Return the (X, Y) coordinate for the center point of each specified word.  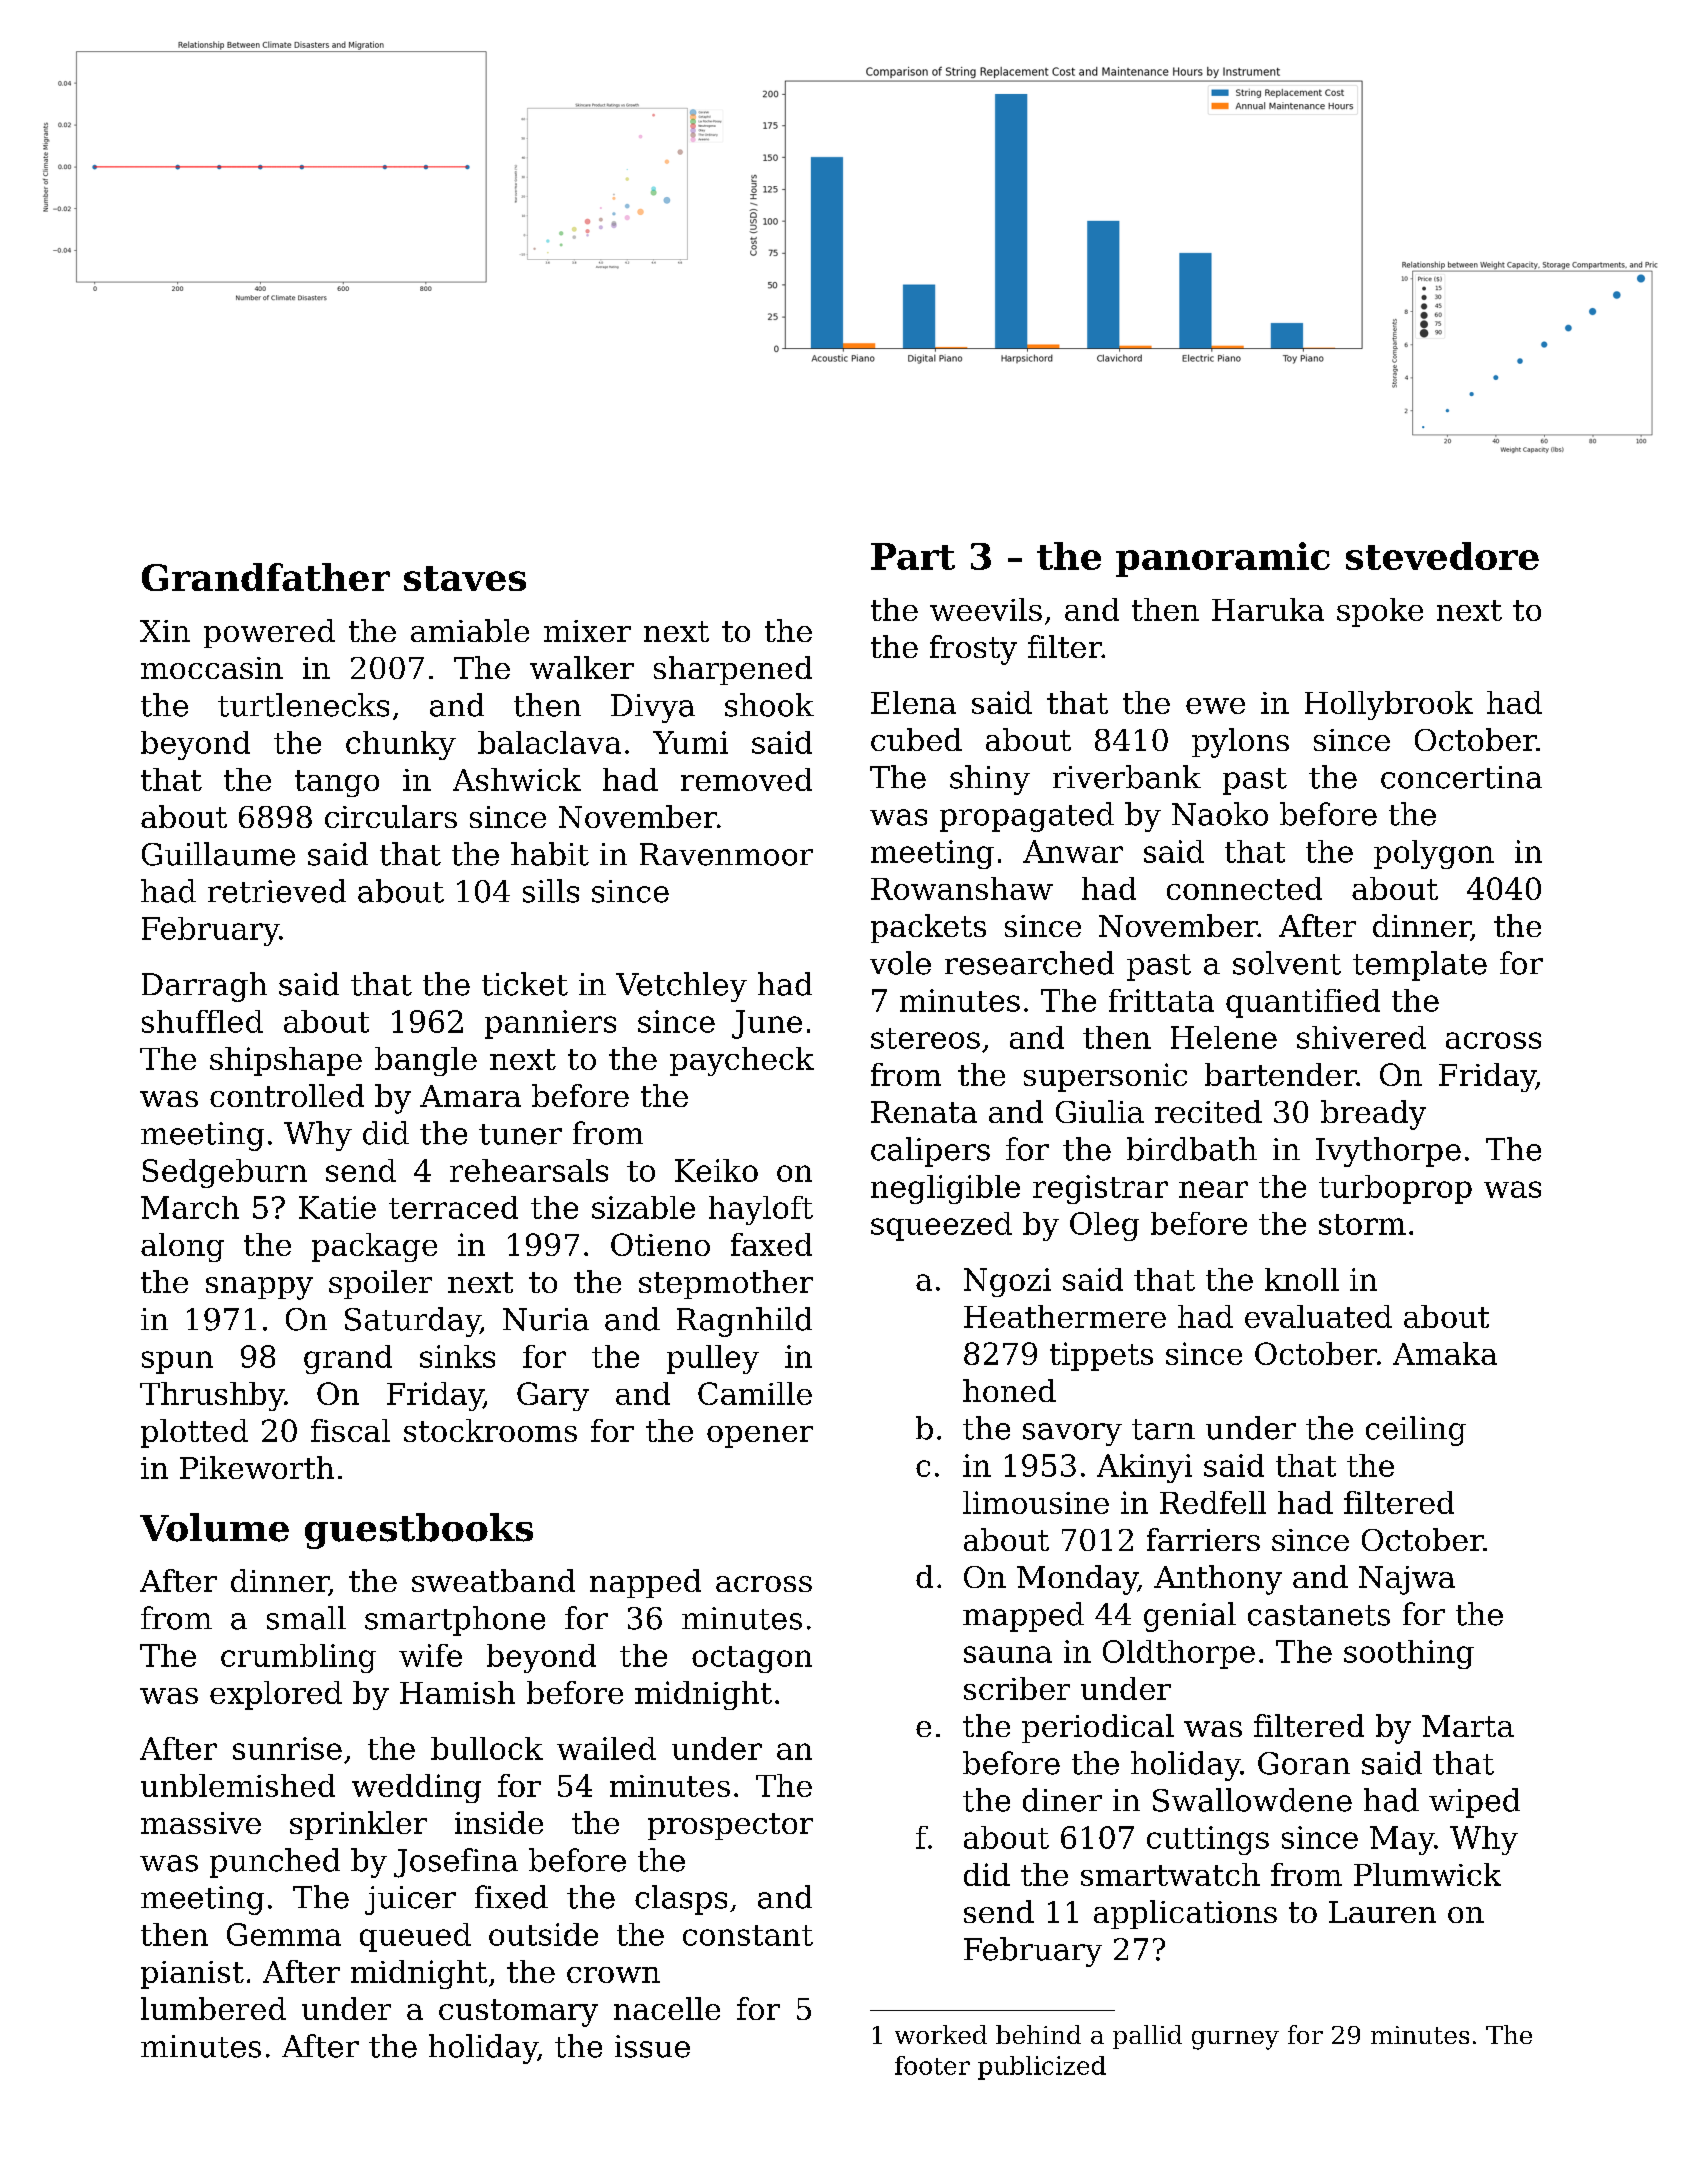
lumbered (213, 2008)
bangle (426, 1061)
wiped (1474, 1803)
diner (1062, 1800)
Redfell (1213, 1502)
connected (1244, 888)
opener (760, 1437)
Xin (165, 631)
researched (1029, 963)
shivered (1361, 1037)
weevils (986, 609)
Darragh (204, 987)
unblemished (238, 1785)
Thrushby (212, 1396)
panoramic (1223, 559)
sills (551, 891)
